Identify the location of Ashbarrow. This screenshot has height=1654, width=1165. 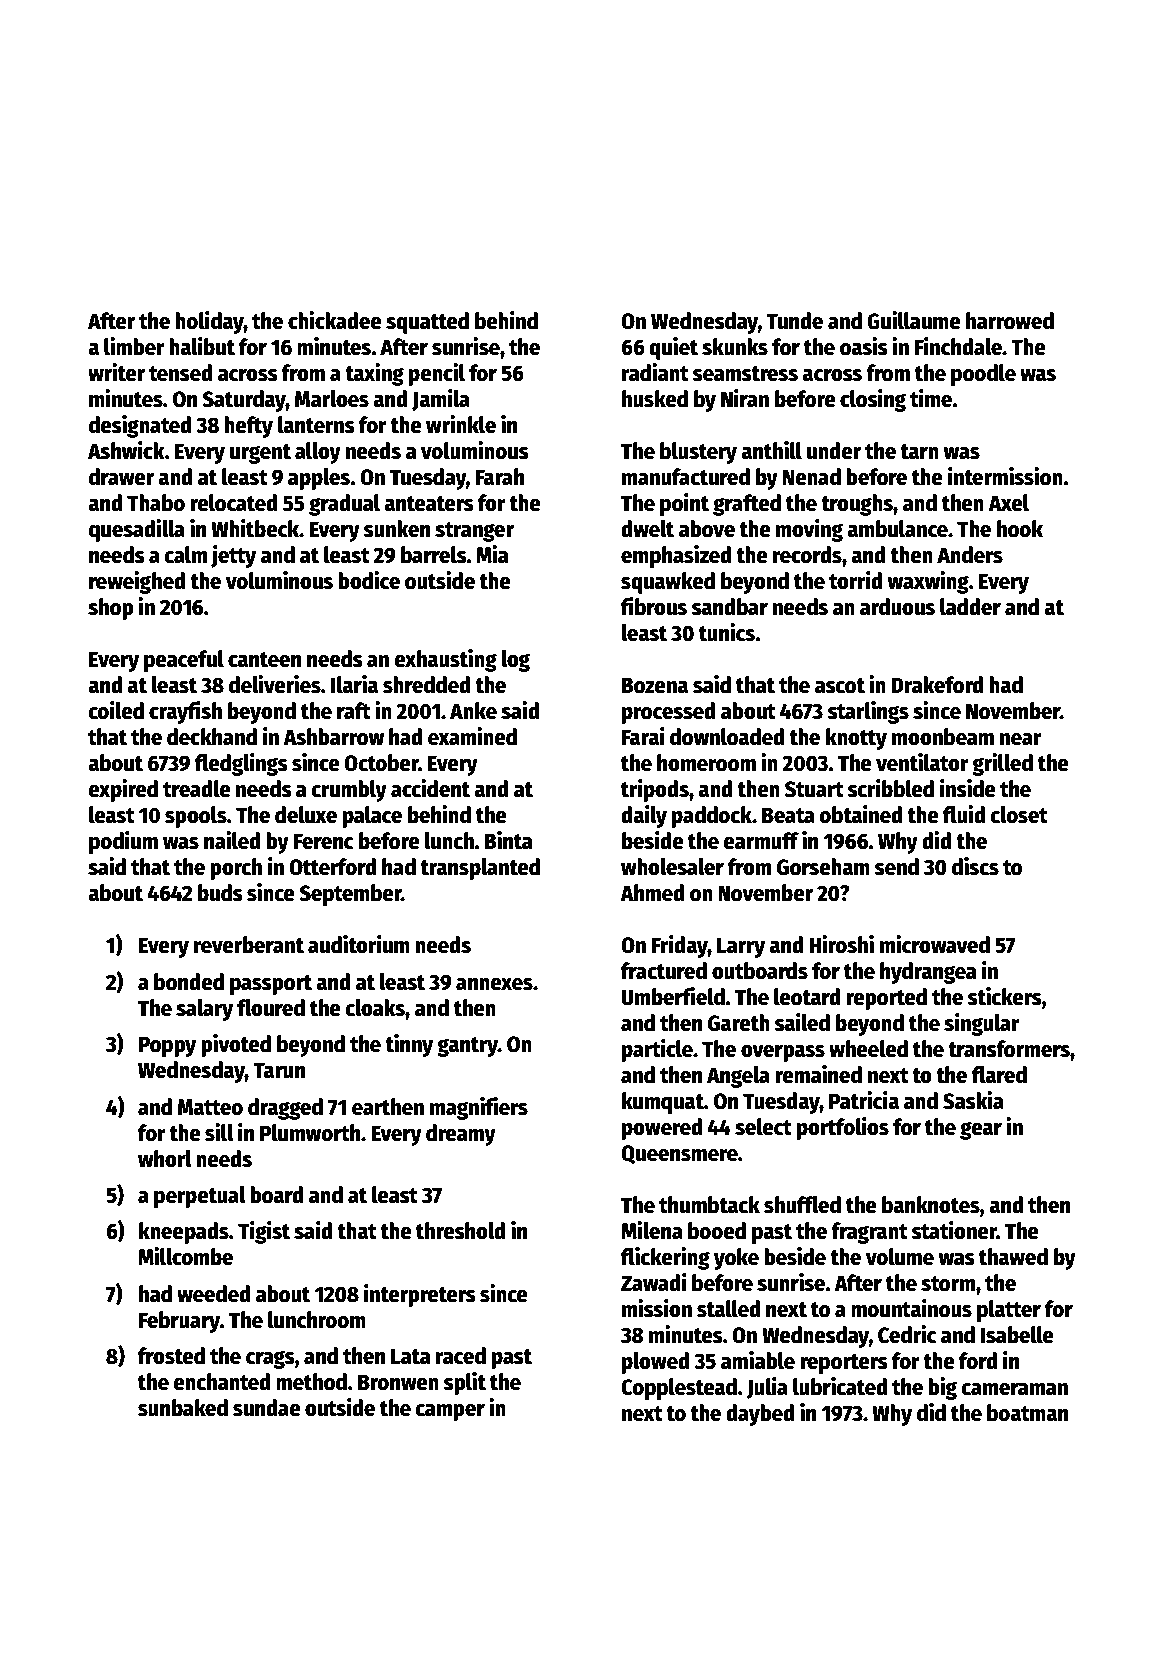
(333, 737).
